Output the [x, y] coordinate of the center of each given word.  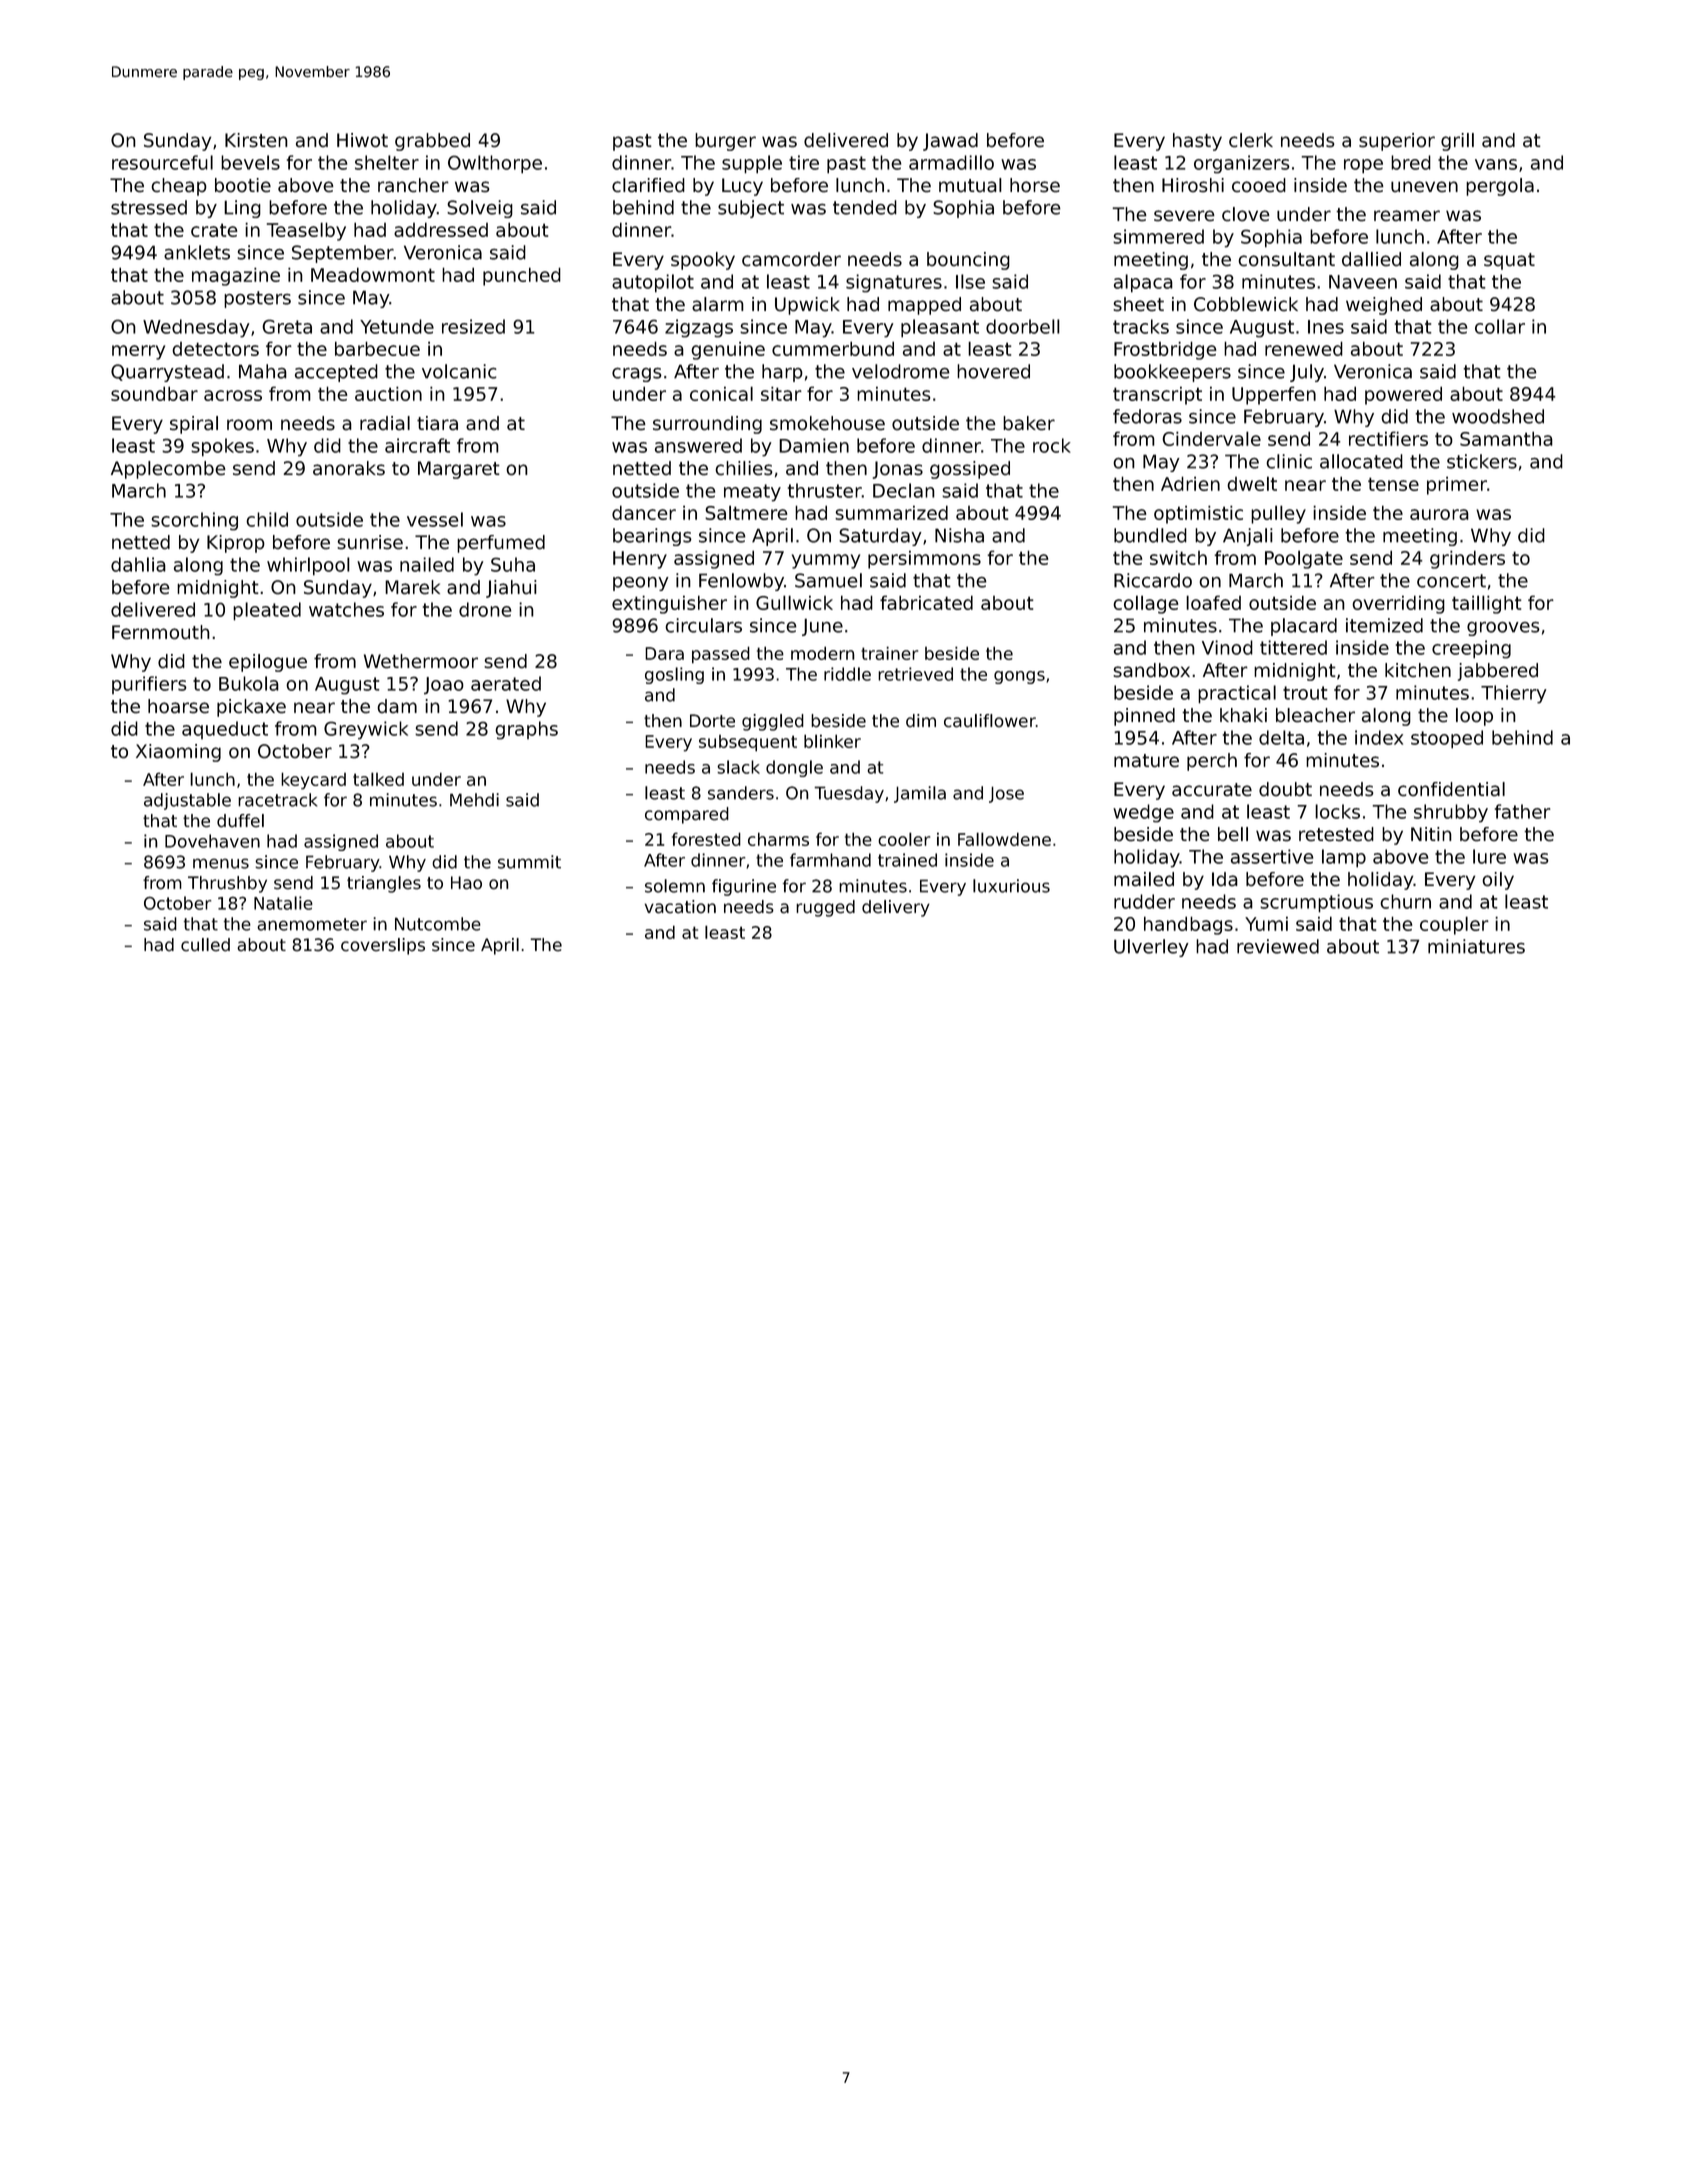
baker [1029, 423]
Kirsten [256, 140]
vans [1496, 164]
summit [529, 862]
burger [725, 142]
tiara [437, 423]
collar [1500, 326]
